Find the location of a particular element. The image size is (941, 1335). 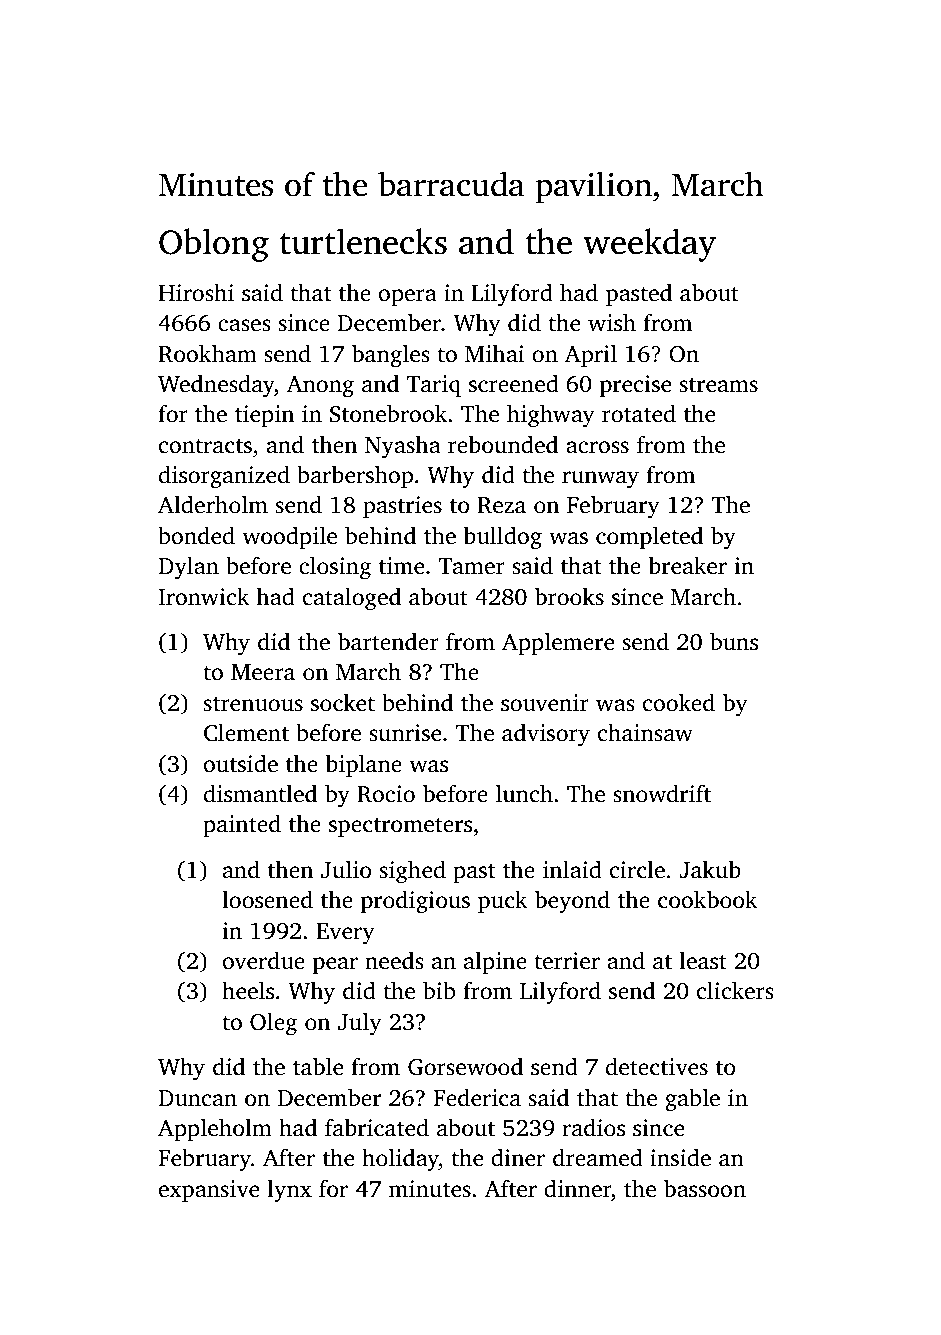

woodpile is located at coordinates (289, 537).
